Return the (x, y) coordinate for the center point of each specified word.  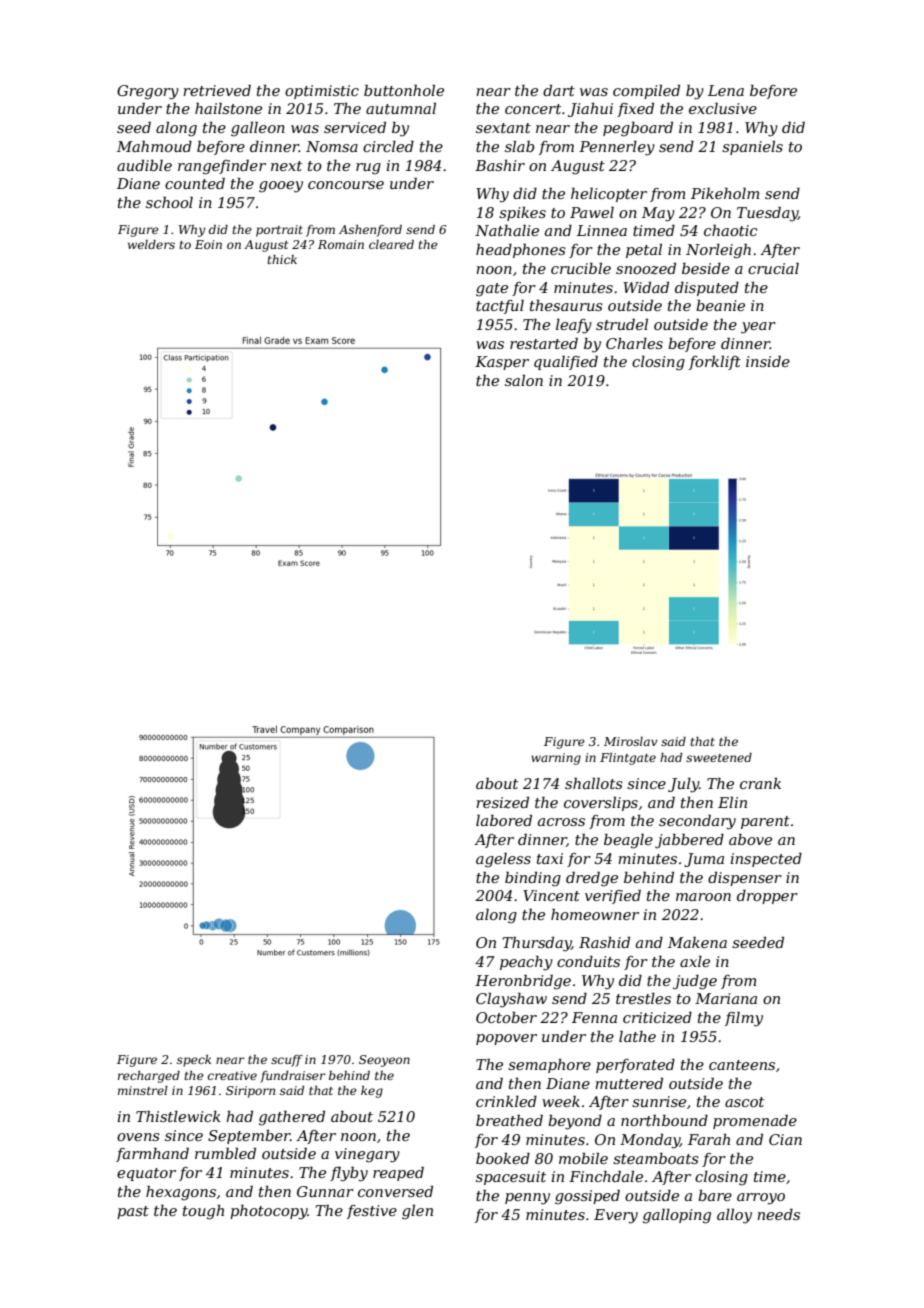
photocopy (268, 1212)
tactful (500, 306)
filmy (744, 1019)
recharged (149, 1077)
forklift (715, 363)
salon (524, 380)
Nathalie (507, 230)
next (286, 166)
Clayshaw (511, 1000)
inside (768, 361)
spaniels (752, 148)
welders (151, 244)
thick (282, 259)
